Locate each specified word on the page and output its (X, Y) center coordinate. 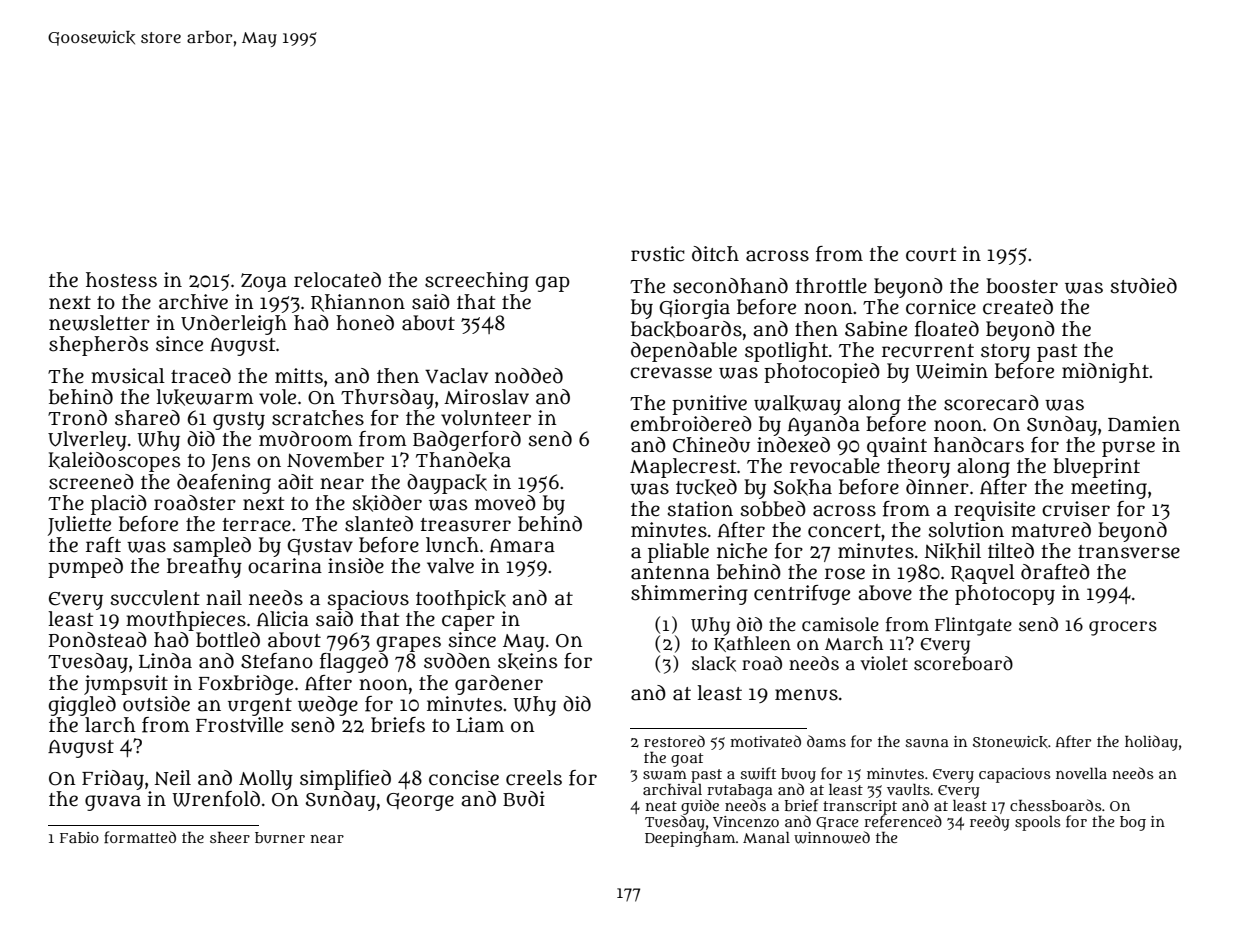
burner (280, 837)
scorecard (991, 403)
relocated (337, 280)
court (931, 255)
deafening (224, 484)
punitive (709, 405)
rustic (658, 254)
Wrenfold (216, 799)
